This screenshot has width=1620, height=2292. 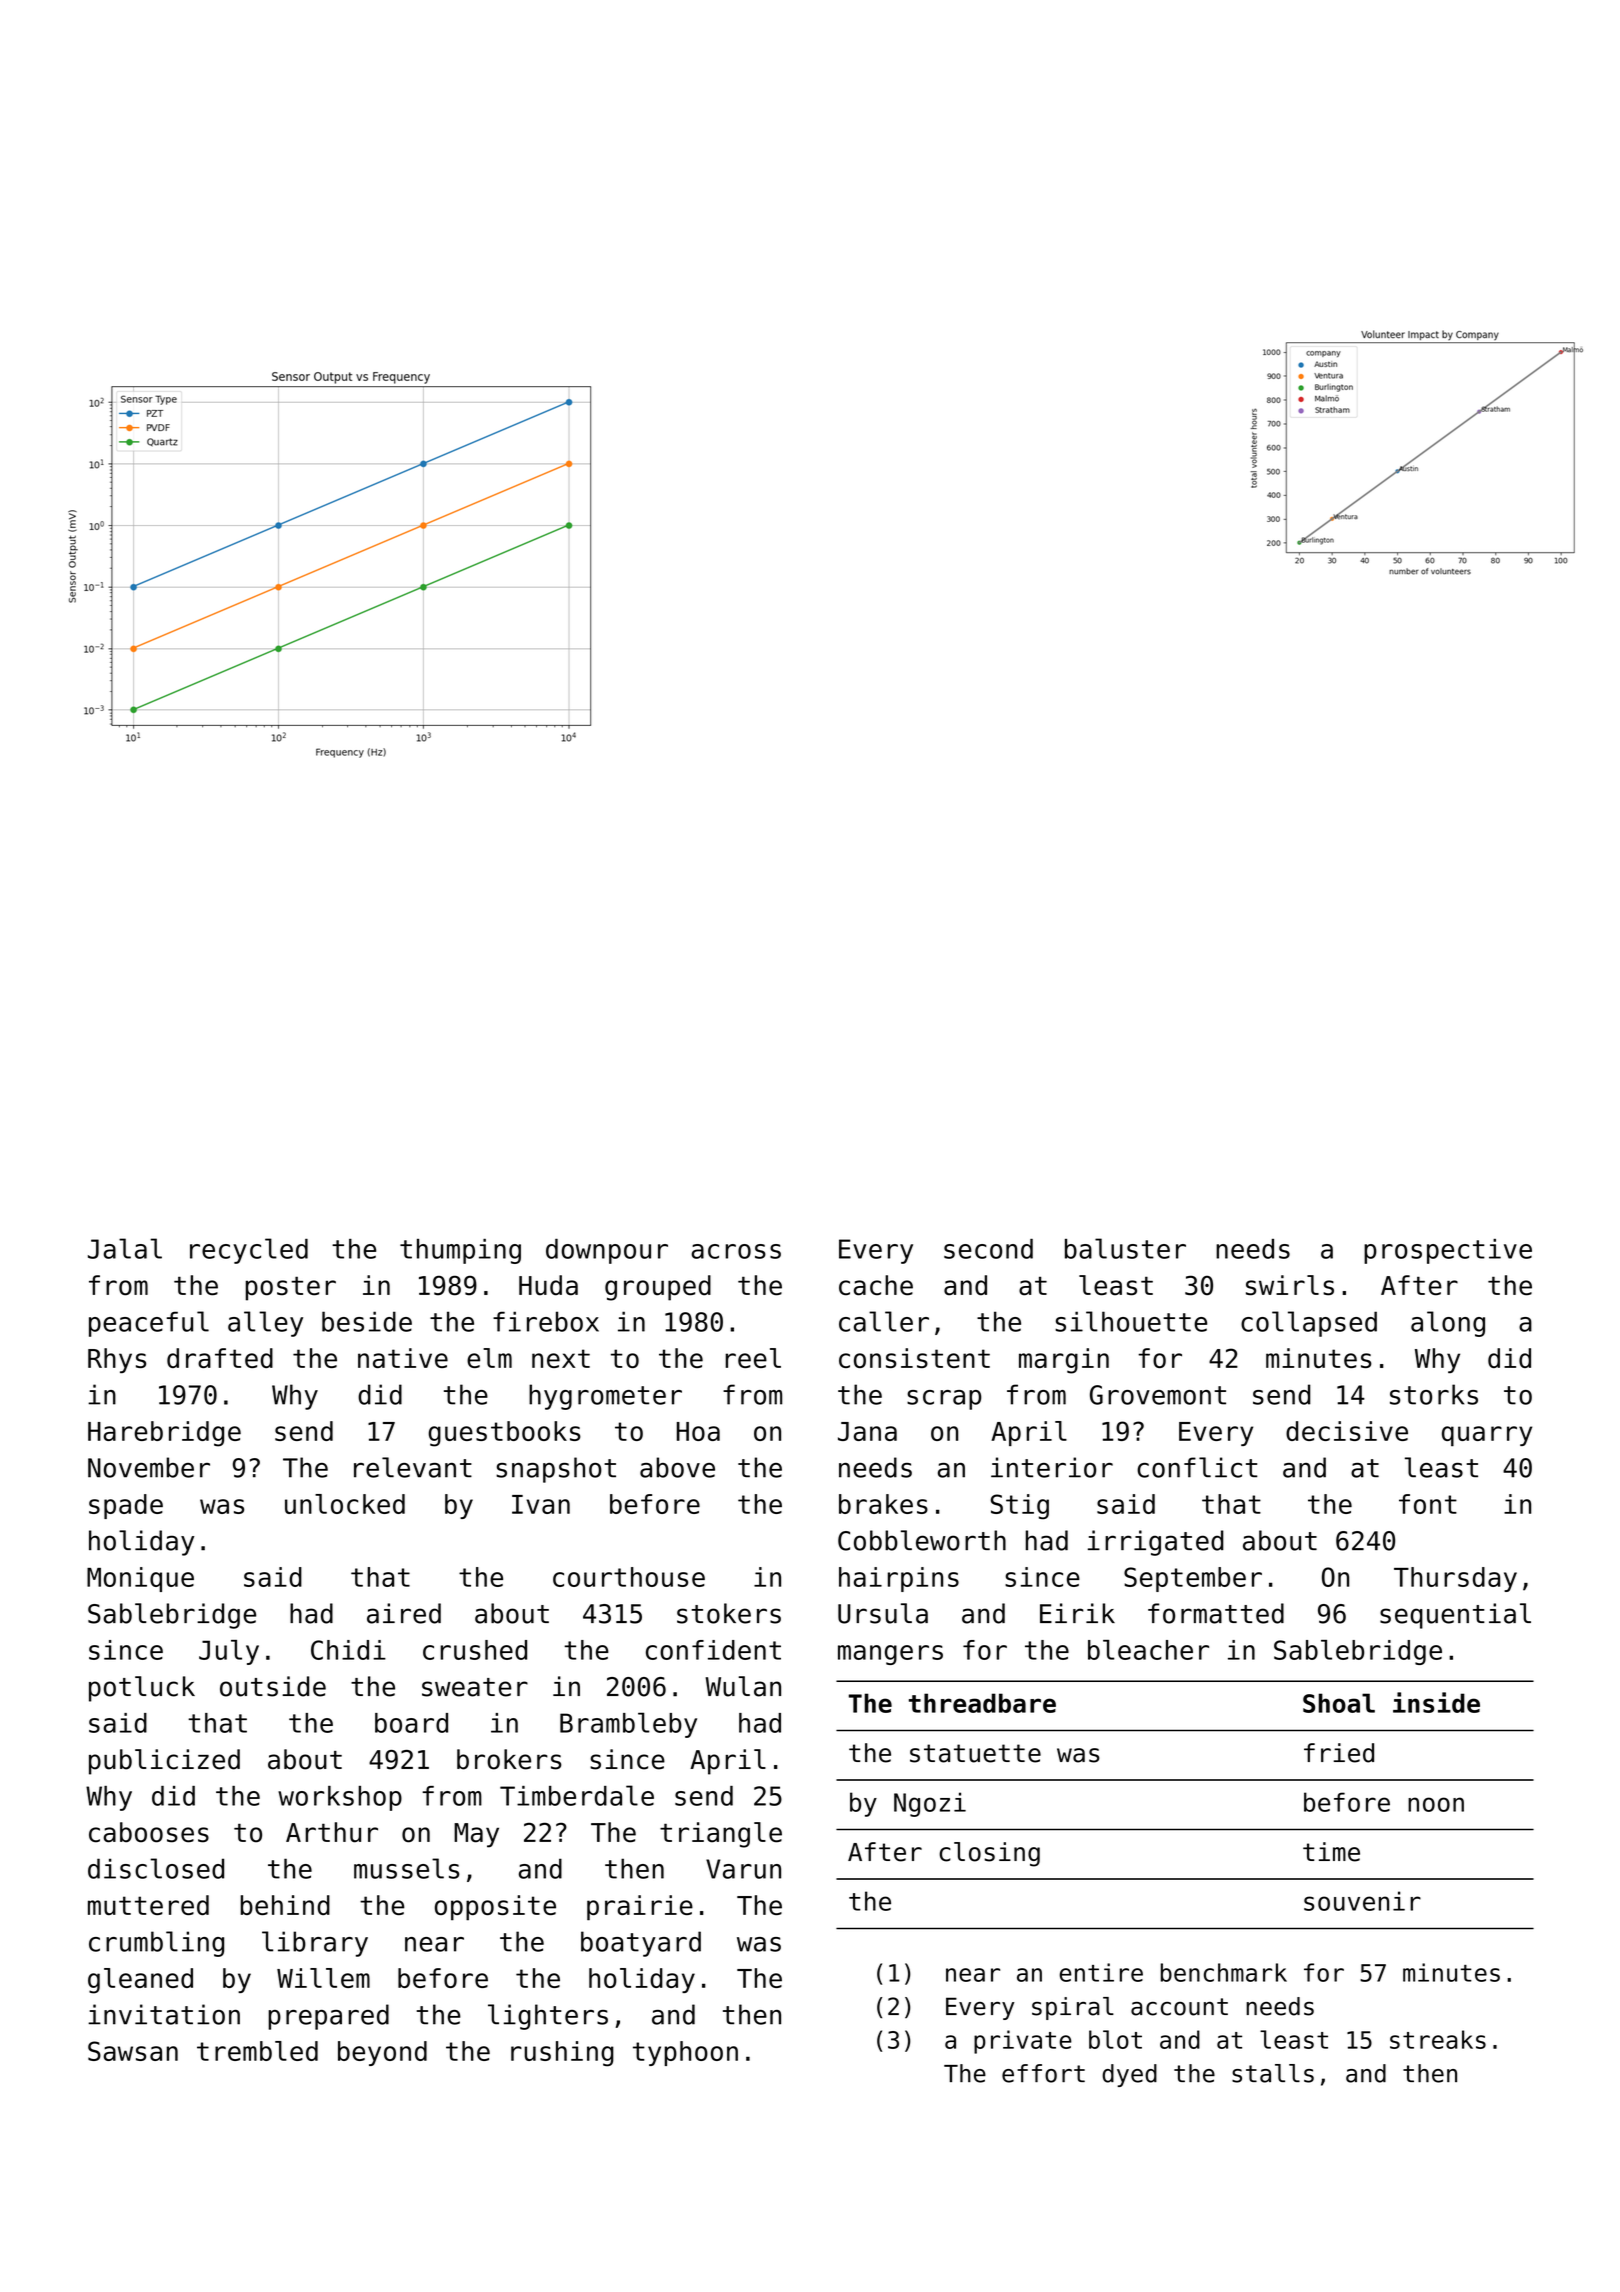 What do you see at coordinates (1216, 1613) in the screenshot?
I see `formatted` at bounding box center [1216, 1613].
